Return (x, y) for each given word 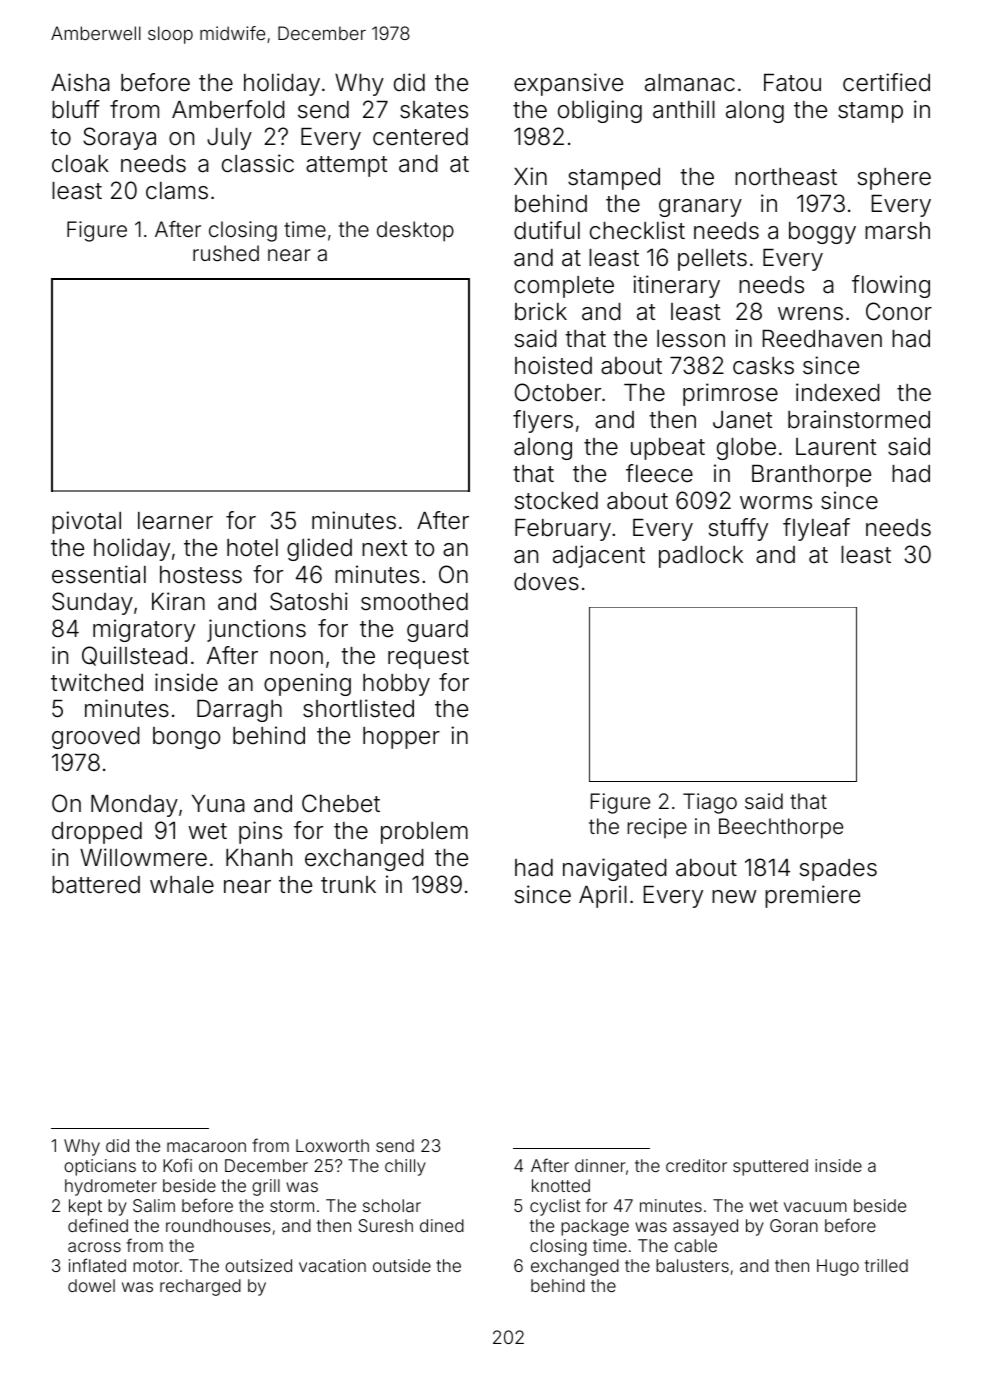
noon (296, 658)
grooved (96, 738)
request (428, 658)
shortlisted (358, 708)
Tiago (710, 803)
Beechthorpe (781, 828)
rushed (226, 253)
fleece (659, 473)
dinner (600, 1165)
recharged (200, 1287)
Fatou (792, 83)
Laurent (836, 447)
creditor (696, 1165)
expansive (568, 84)
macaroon (206, 1147)
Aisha (80, 82)
